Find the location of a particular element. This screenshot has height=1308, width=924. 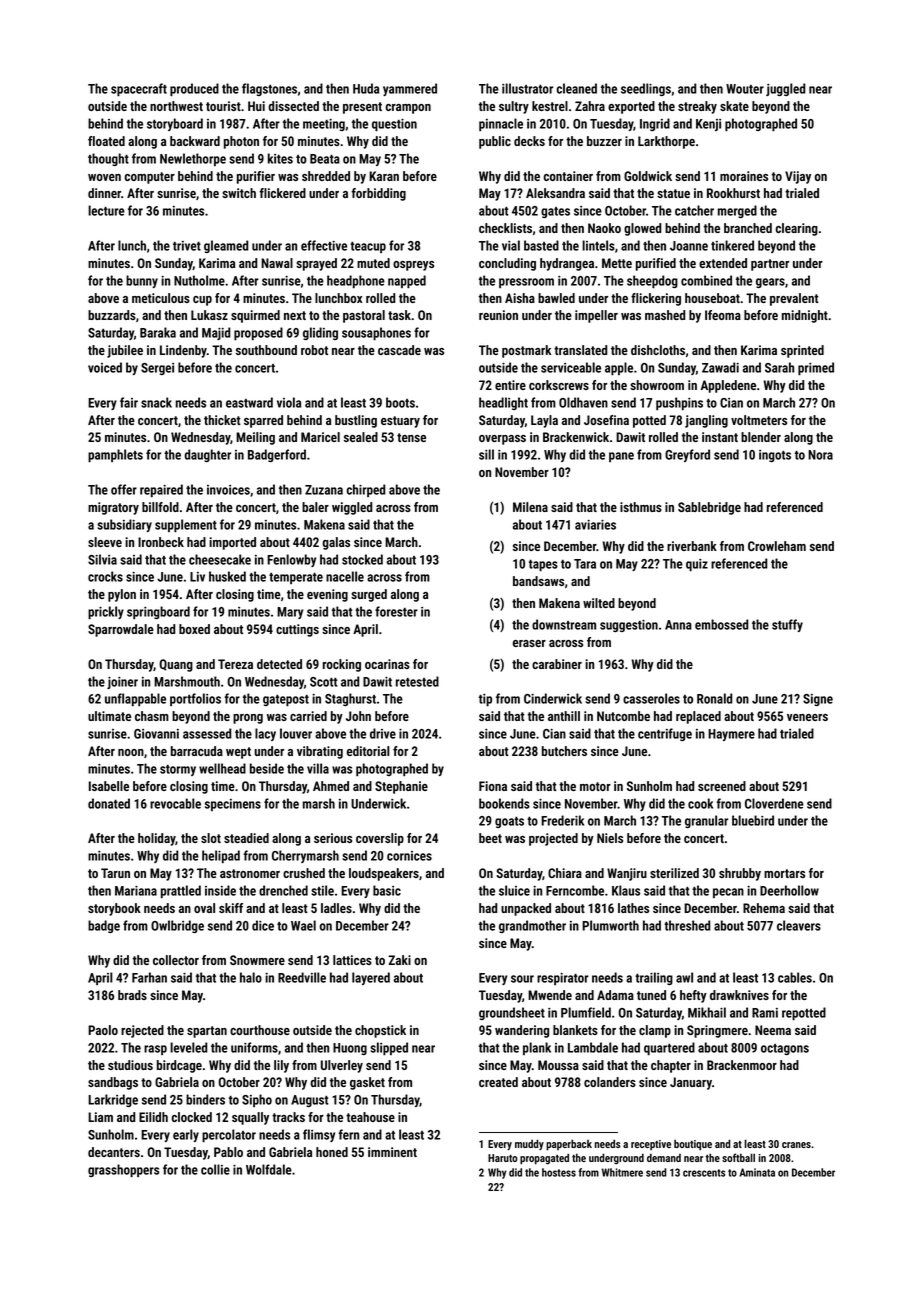

unflappable is located at coordinates (135, 699).
